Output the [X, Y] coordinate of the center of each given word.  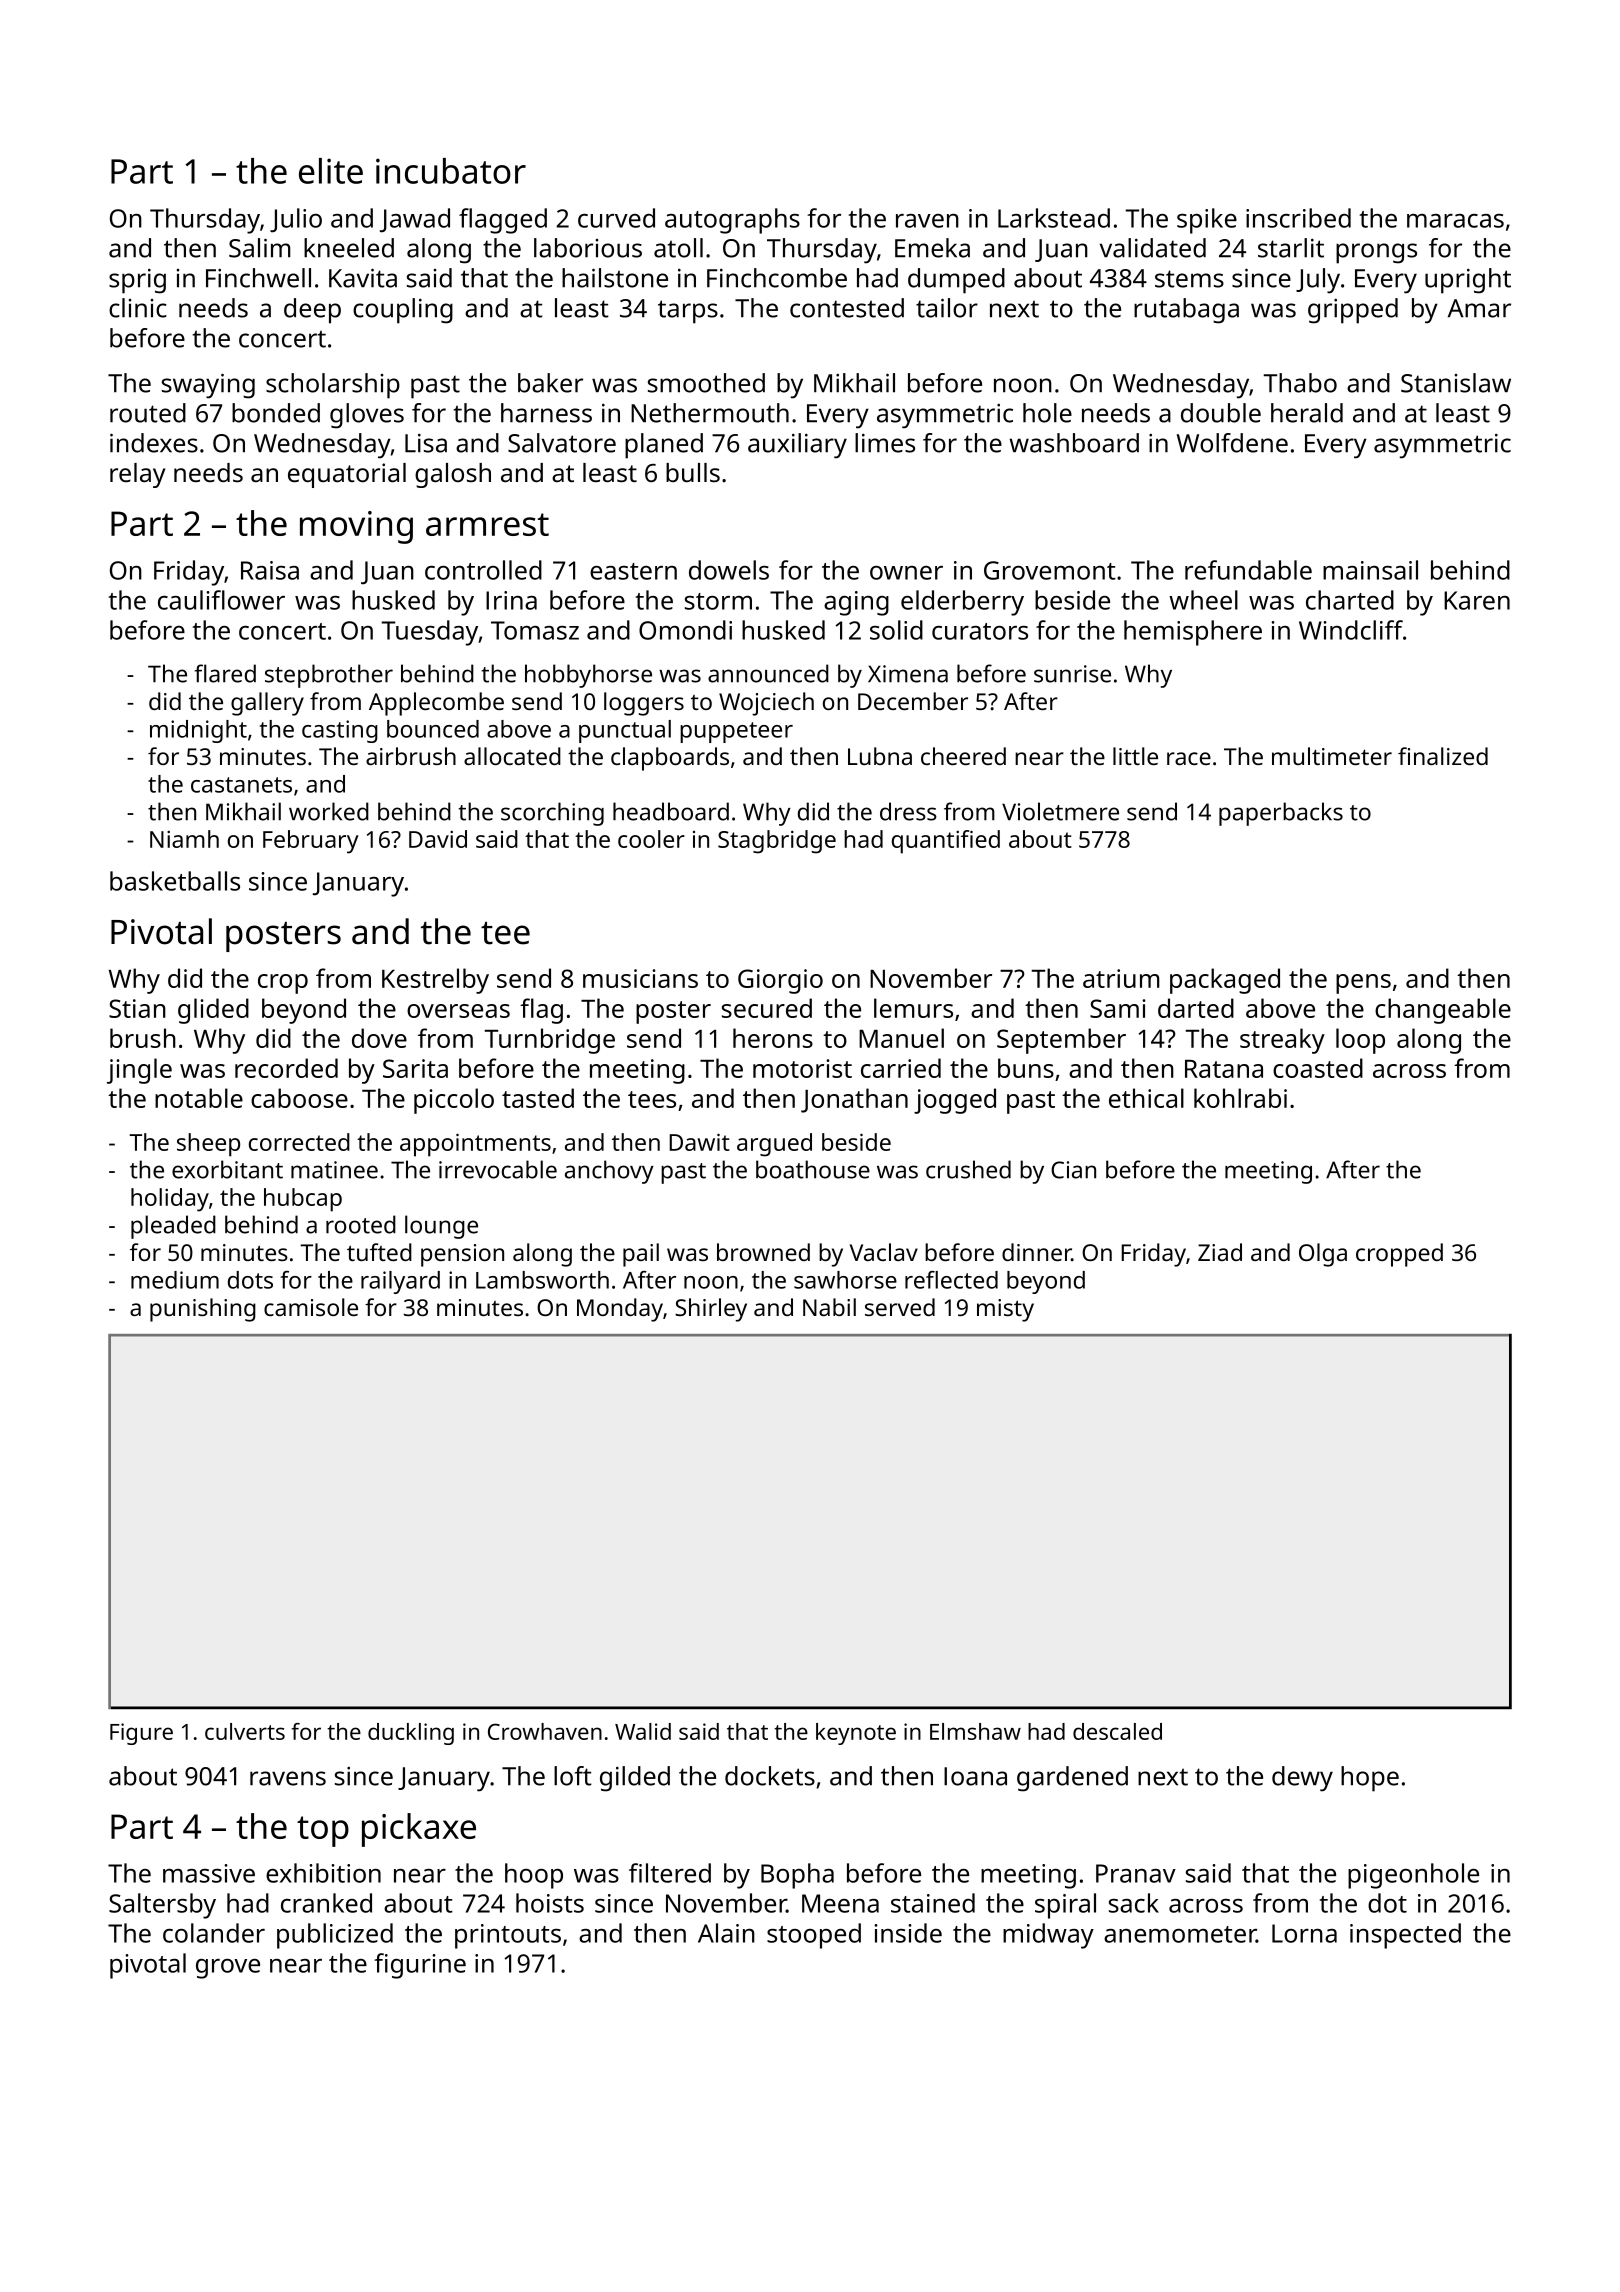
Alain [726, 1933]
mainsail [1370, 570]
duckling [411, 1734]
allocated [512, 756]
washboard [1074, 443]
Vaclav [884, 1252]
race [1189, 758]
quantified [946, 842]
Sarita [415, 1068]
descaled [1117, 1731]
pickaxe [419, 1830]
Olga [1323, 1255]
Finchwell [258, 278]
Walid [643, 1731]
